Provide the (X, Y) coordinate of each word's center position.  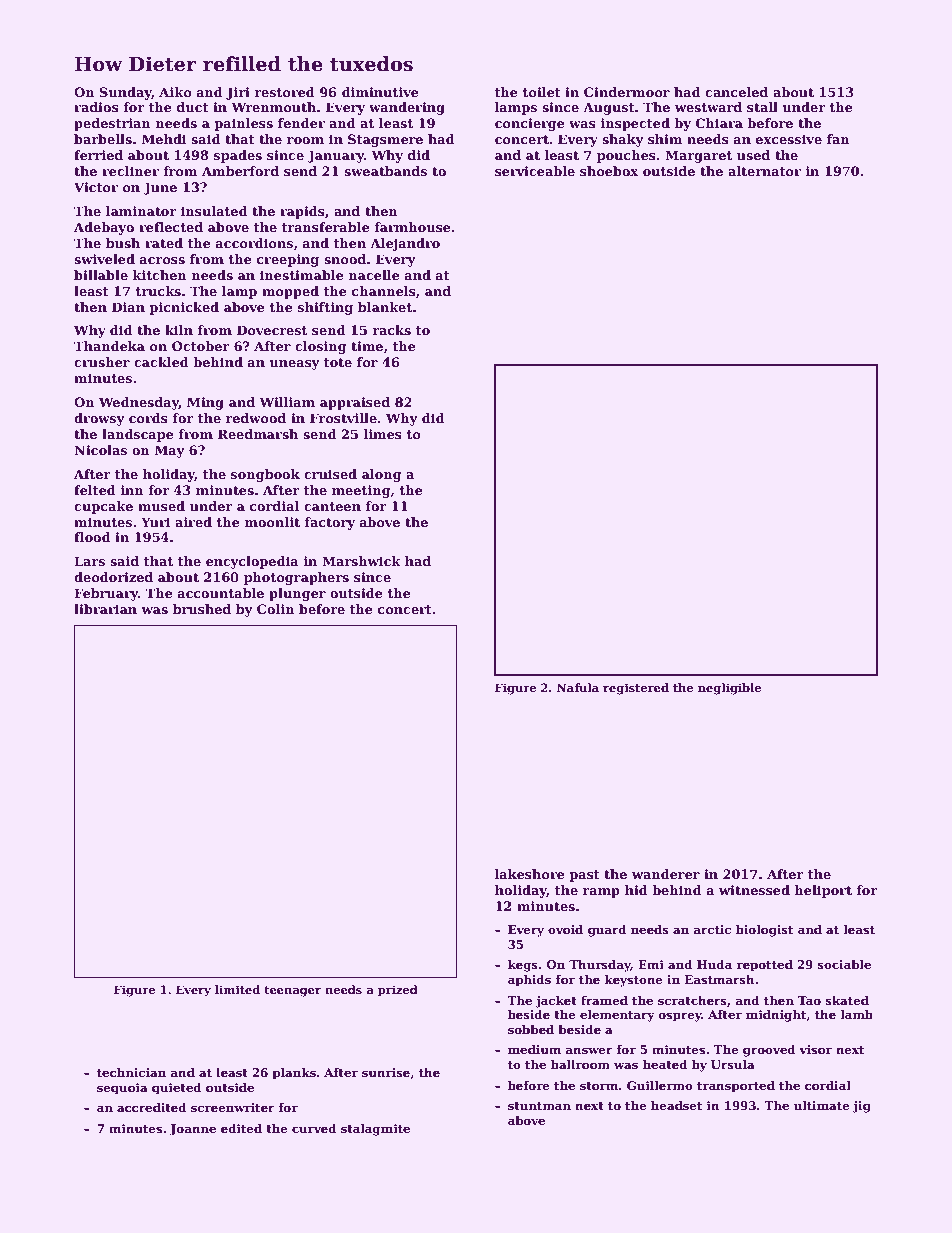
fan (838, 139)
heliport (823, 891)
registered (636, 689)
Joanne (192, 1130)
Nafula (578, 687)
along (382, 475)
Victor (96, 187)
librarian (105, 609)
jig (861, 1107)
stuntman (539, 1106)
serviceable (535, 171)
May (170, 451)
